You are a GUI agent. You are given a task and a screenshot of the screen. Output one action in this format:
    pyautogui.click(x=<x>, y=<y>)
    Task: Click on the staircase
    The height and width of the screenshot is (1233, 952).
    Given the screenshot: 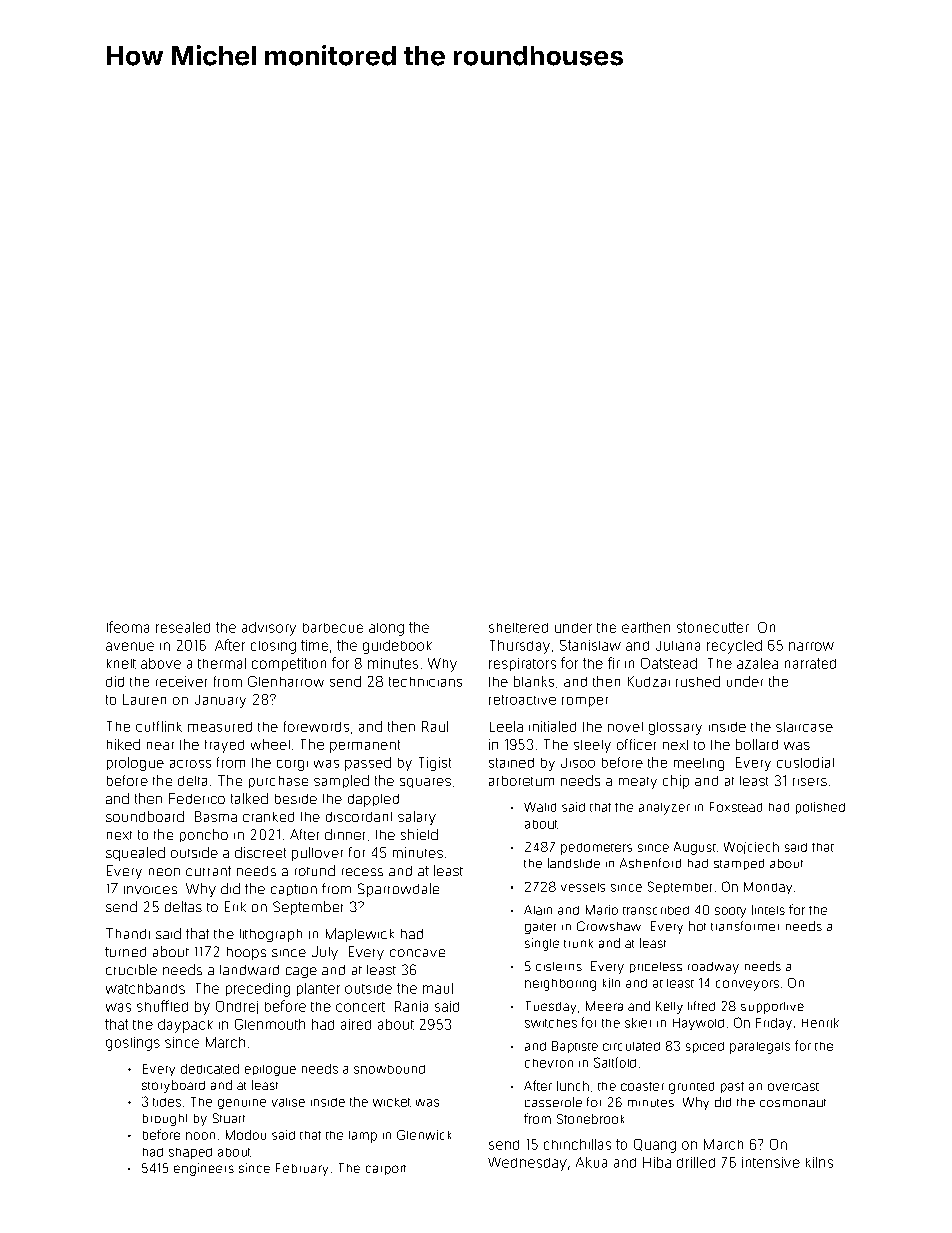 What is the action you would take?
    pyautogui.click(x=804, y=727)
